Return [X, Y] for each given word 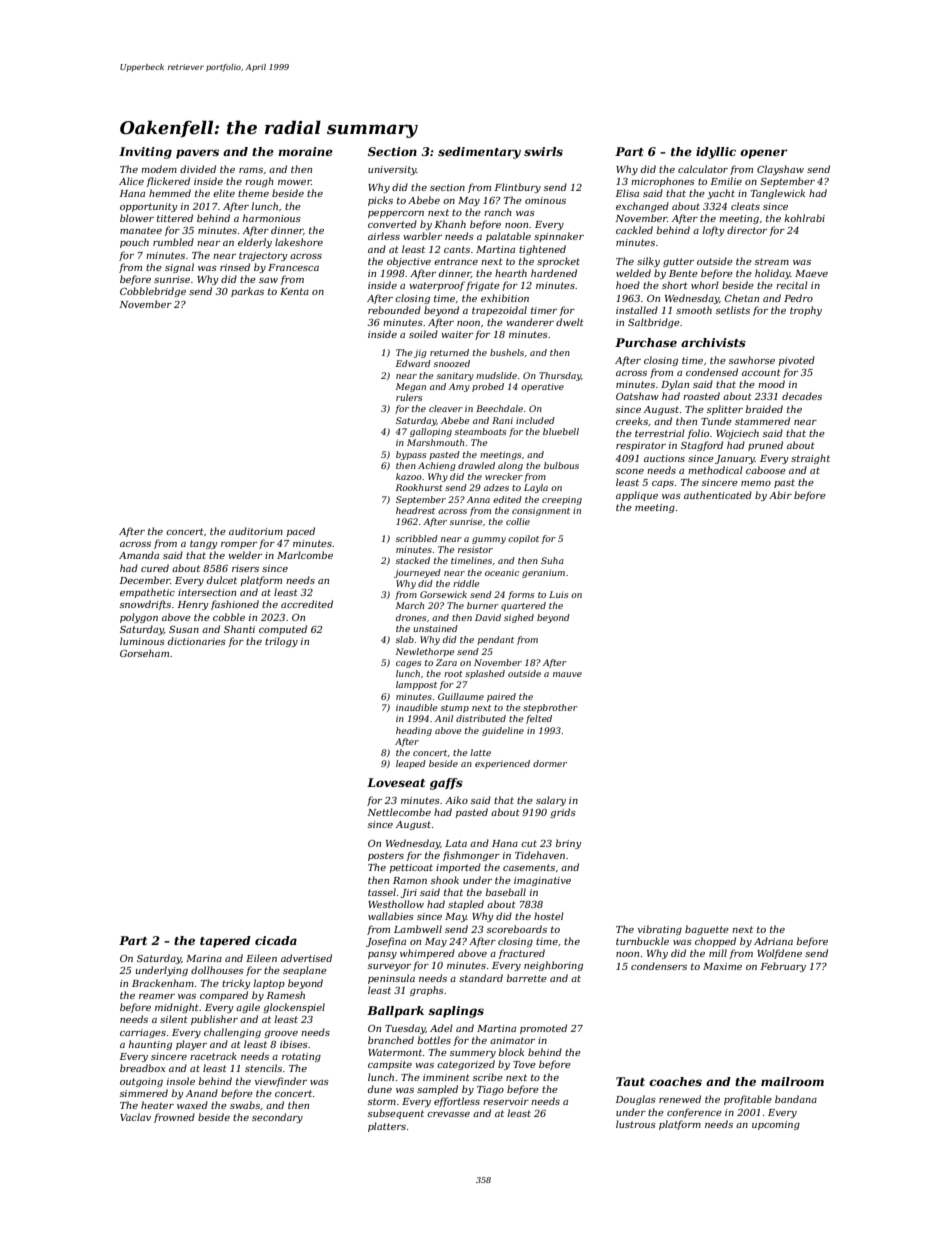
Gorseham [144, 653]
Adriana [773, 941]
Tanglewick [778, 194]
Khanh [450, 224]
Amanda [139, 555]
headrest [415, 510]
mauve [567, 674]
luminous [142, 641]
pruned [765, 446]
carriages [143, 1033]
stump [455, 709]
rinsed [235, 267]
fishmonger [471, 856]
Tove [524, 1064]
